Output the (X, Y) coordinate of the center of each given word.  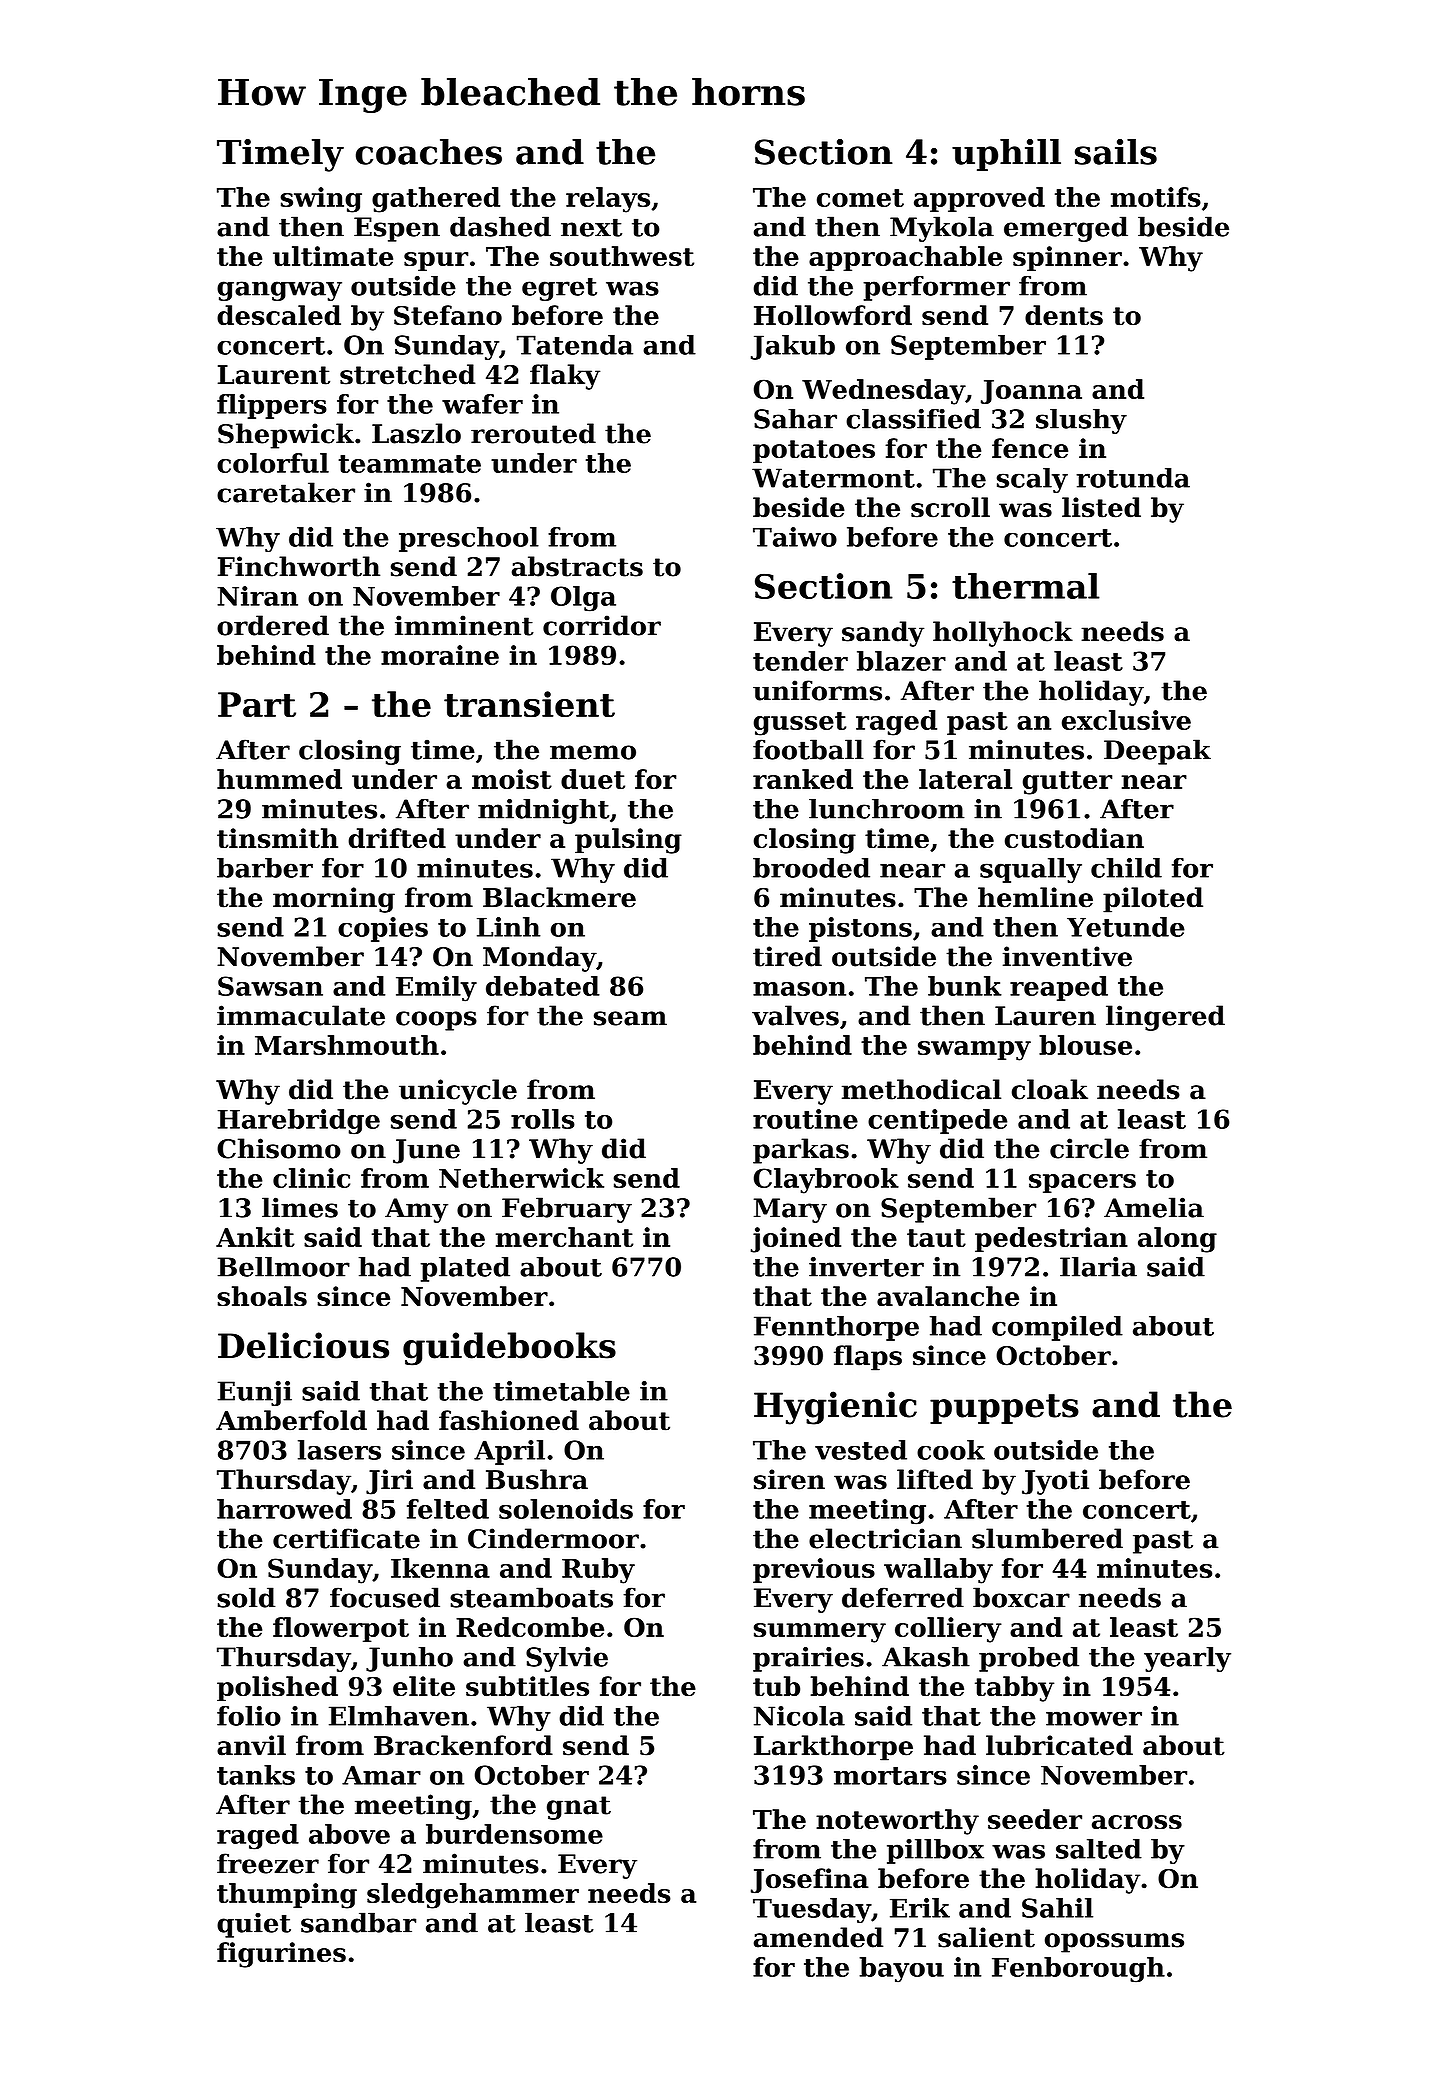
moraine (440, 655)
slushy (1081, 421)
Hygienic (835, 1408)
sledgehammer (473, 1896)
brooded (811, 868)
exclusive (1126, 720)
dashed (500, 226)
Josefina (810, 1881)
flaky (565, 377)
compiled (1057, 1328)
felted (448, 1509)
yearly (1187, 1659)
